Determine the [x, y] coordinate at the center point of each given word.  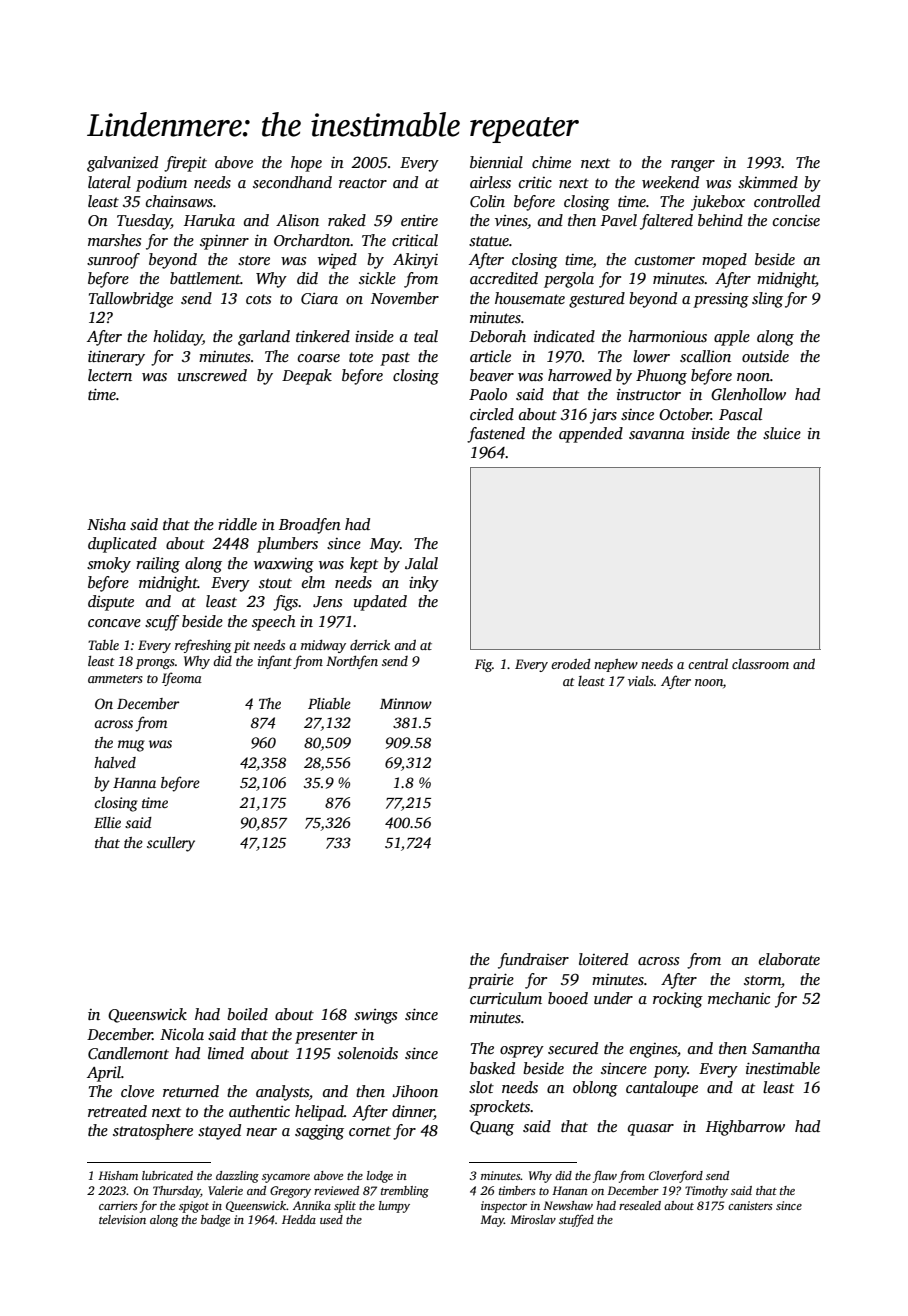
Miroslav [533, 1219]
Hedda [299, 1219]
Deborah [497, 336]
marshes [114, 240]
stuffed [576, 1221]
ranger [693, 166]
